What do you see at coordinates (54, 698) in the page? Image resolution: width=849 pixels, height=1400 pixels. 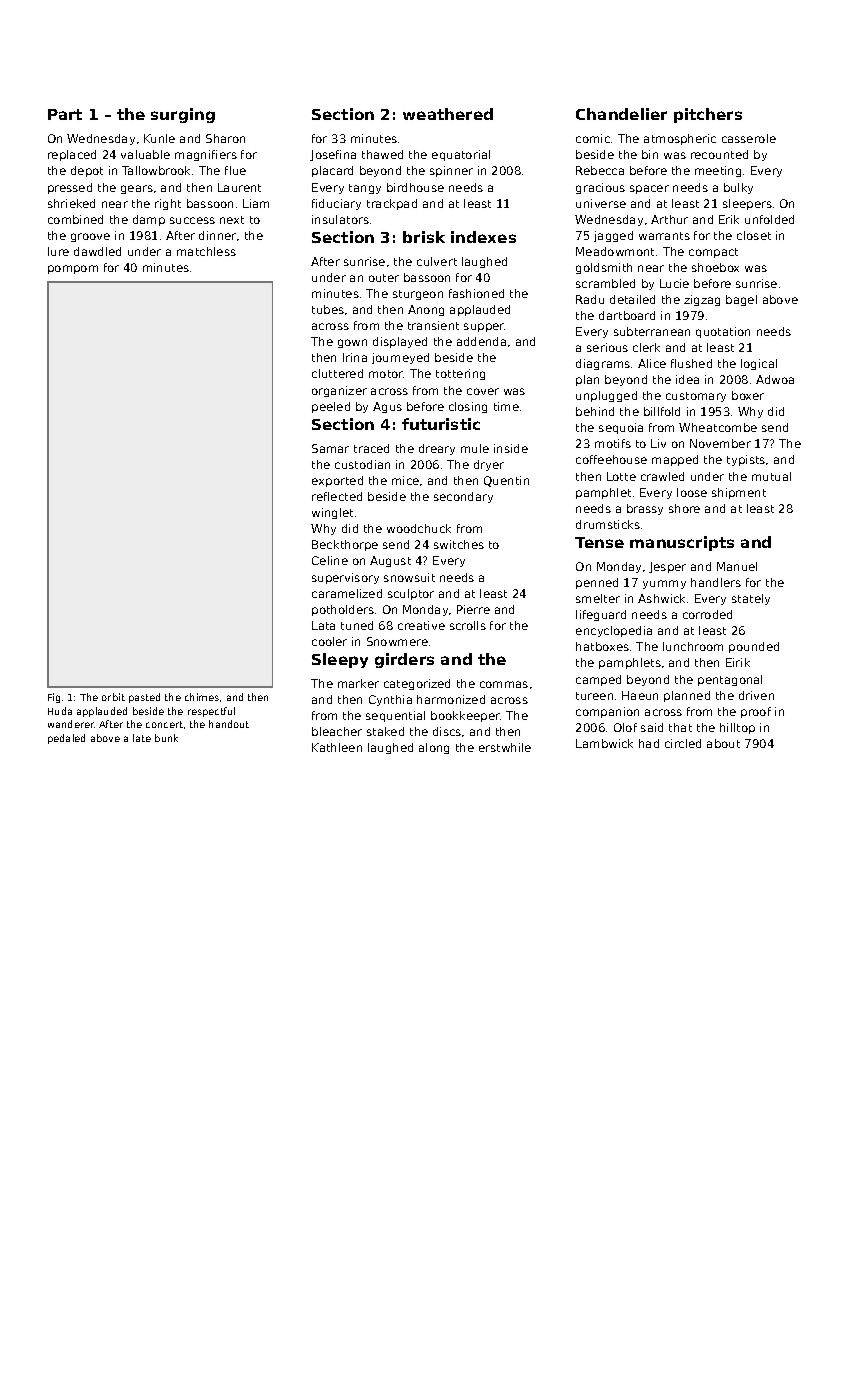 I see `Fig` at bounding box center [54, 698].
